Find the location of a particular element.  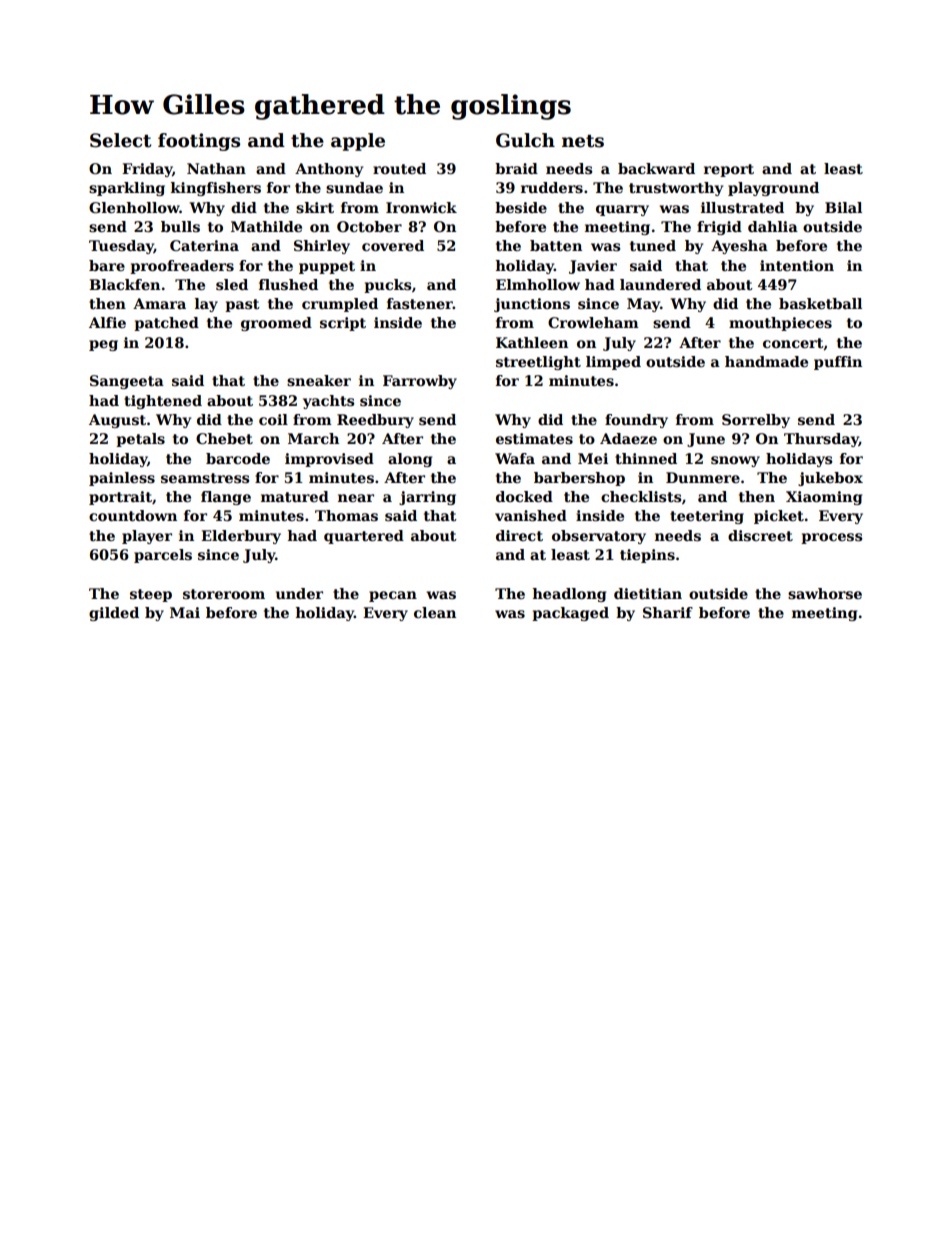

Sangeeta is located at coordinates (127, 382).
